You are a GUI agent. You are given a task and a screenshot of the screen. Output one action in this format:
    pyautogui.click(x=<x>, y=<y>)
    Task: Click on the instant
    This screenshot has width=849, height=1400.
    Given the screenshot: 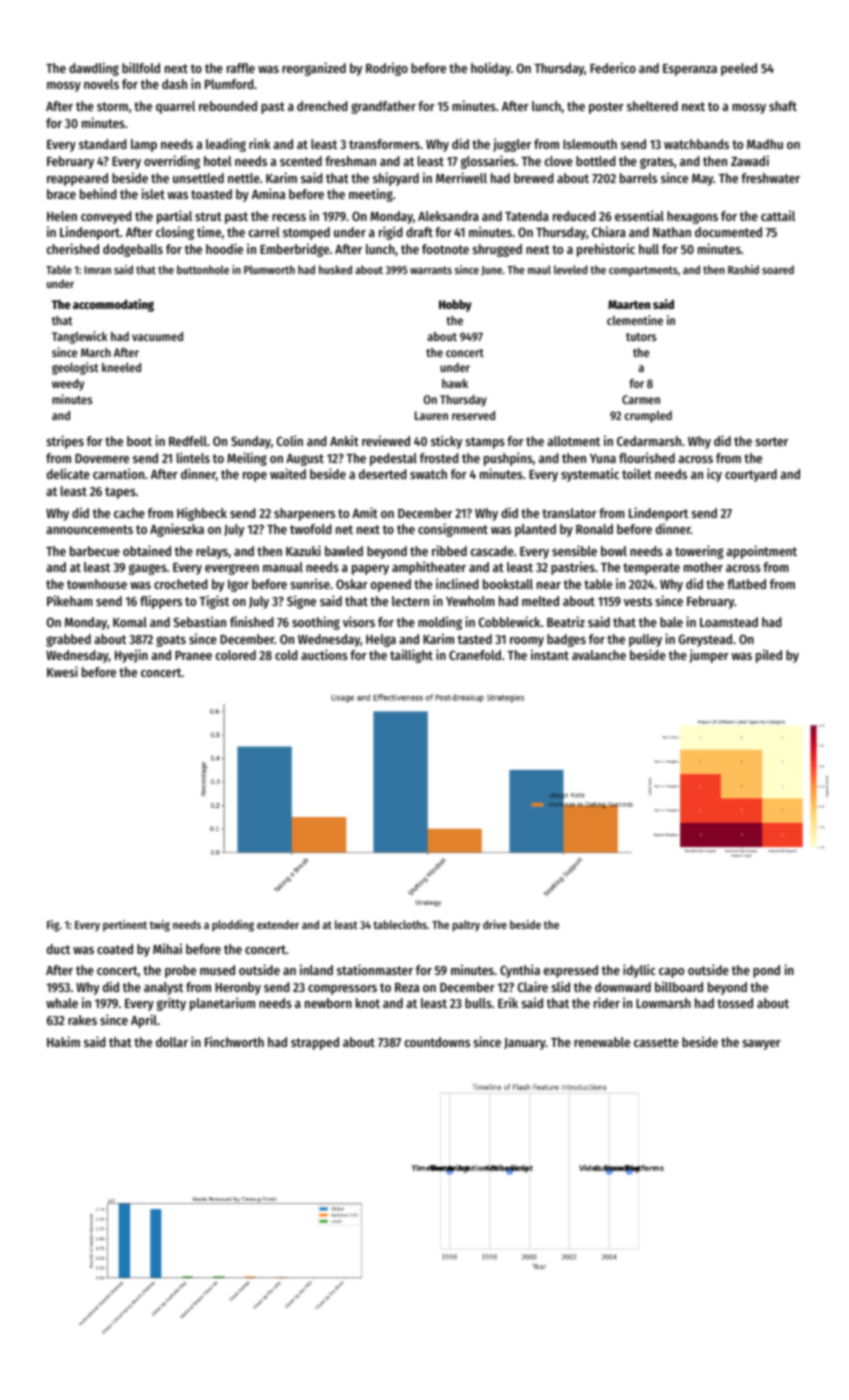 What is the action you would take?
    pyautogui.click(x=550, y=654)
